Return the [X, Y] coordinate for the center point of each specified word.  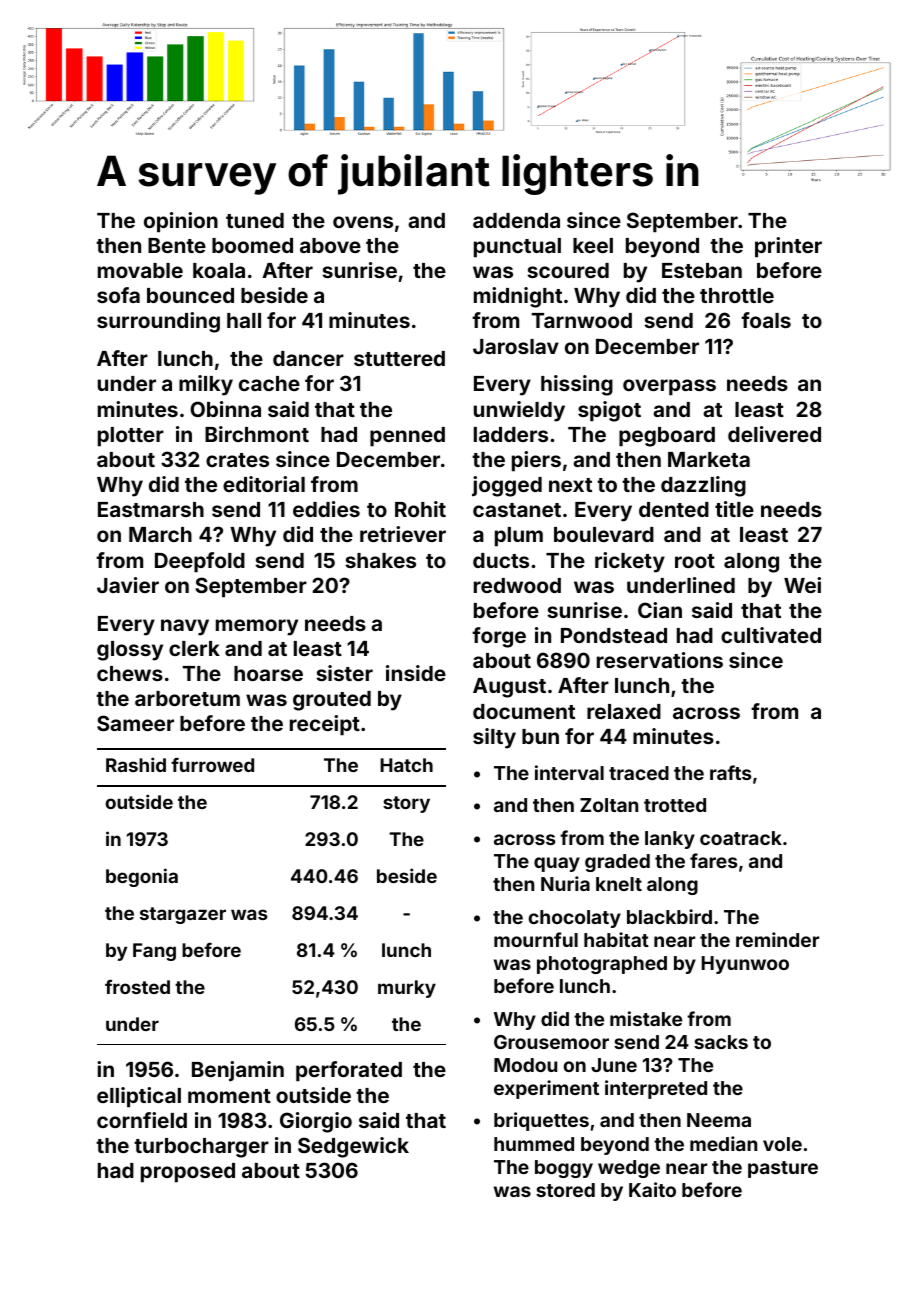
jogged [507, 486]
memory [257, 627]
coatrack [741, 838]
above [330, 245]
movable [140, 270]
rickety [630, 562]
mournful [536, 939]
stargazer [183, 915]
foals [766, 320]
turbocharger [201, 1148]
